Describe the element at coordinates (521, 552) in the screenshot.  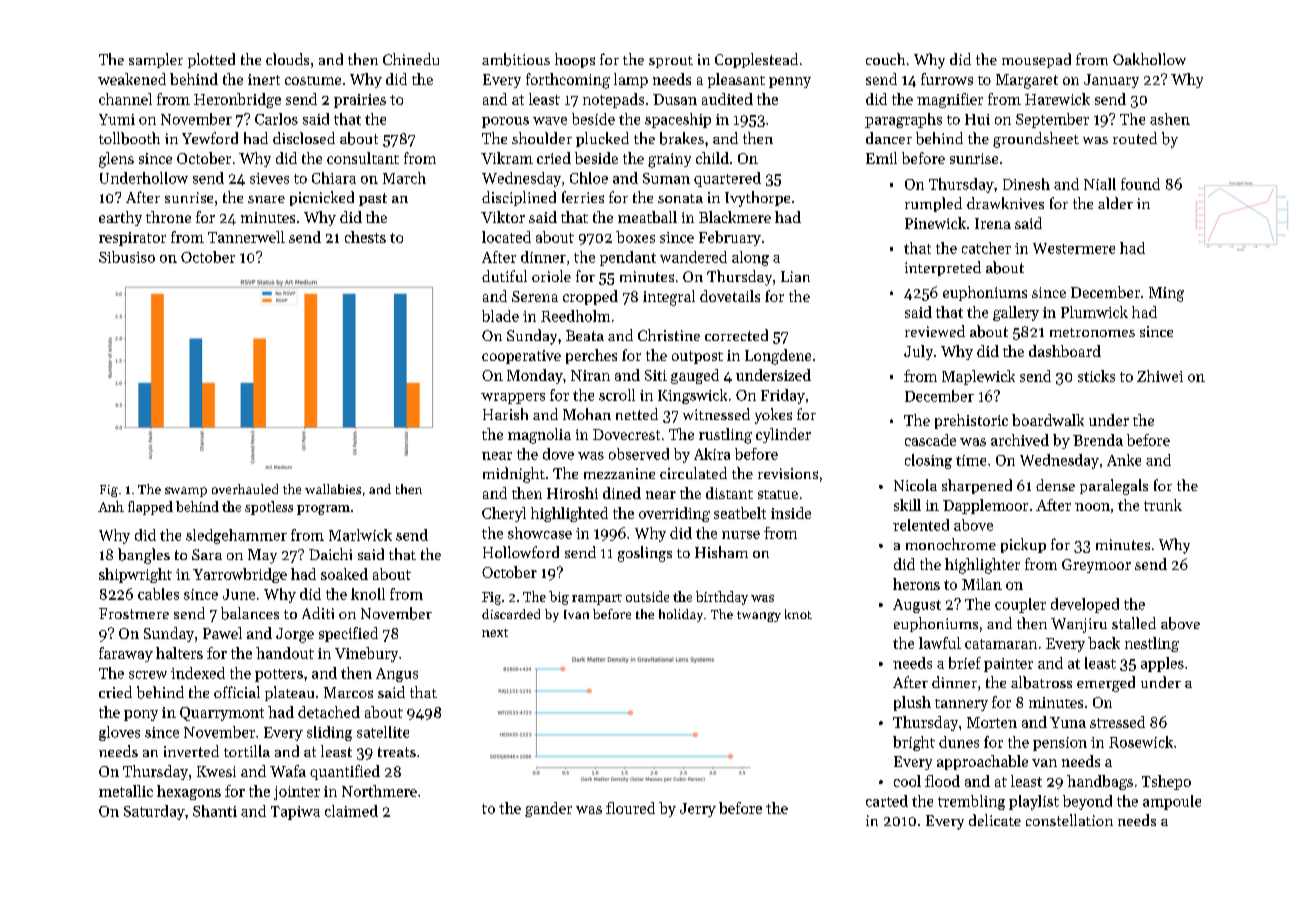
I see `Hollowford` at that location.
